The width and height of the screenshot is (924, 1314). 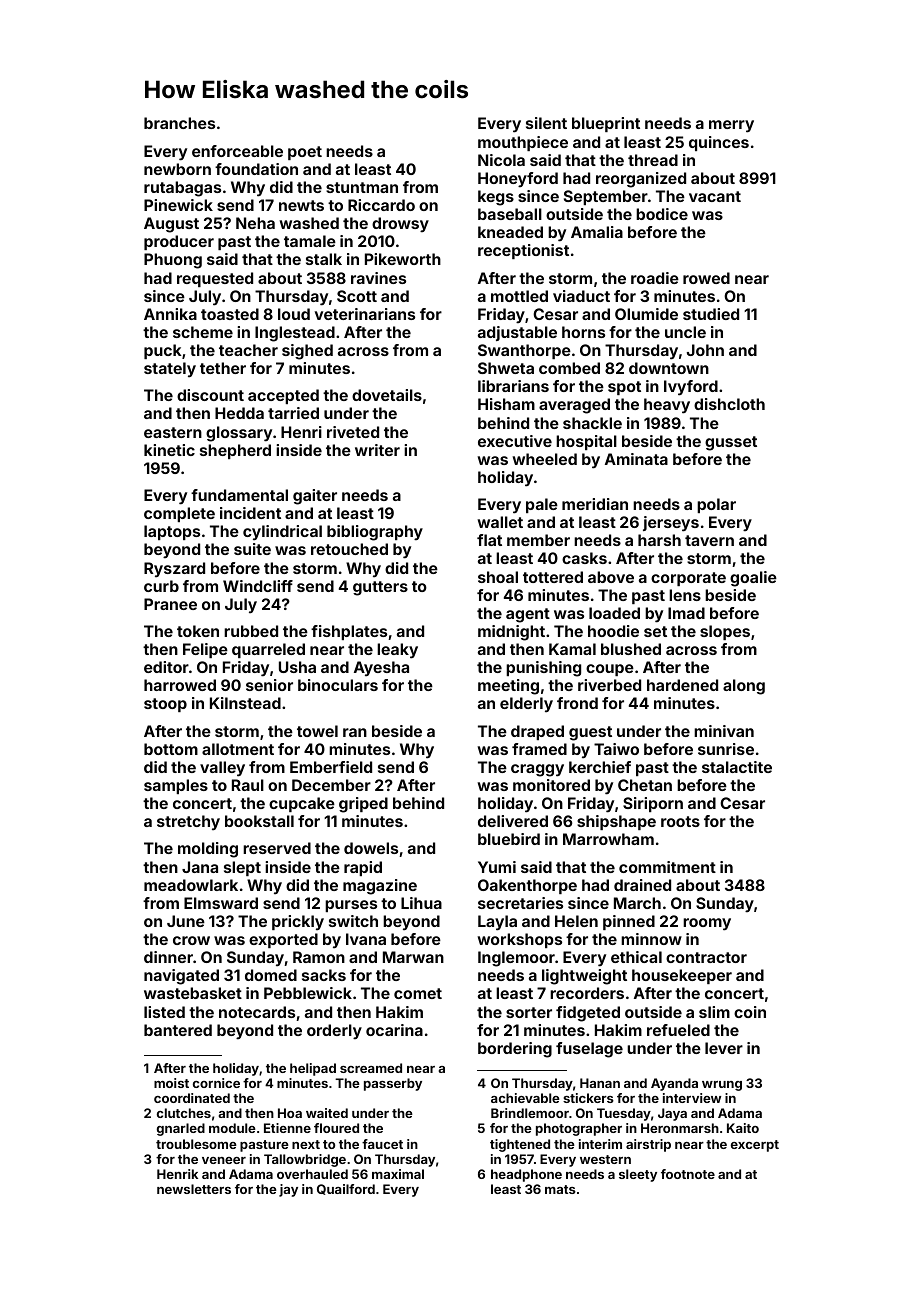 What do you see at coordinates (387, 395) in the screenshot?
I see `dovetails` at bounding box center [387, 395].
